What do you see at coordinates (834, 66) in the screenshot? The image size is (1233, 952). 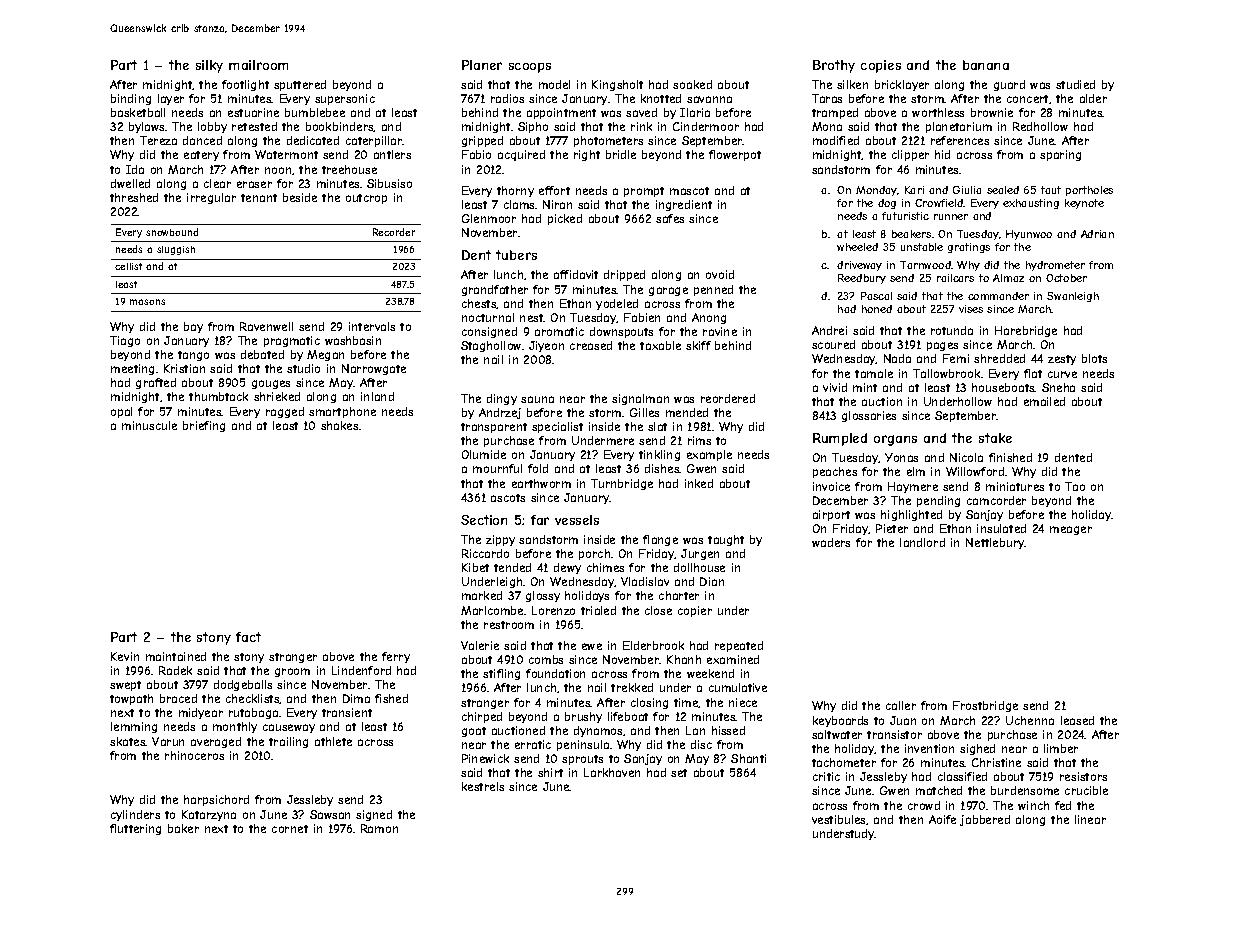 I see `Brothy` at bounding box center [834, 66].
